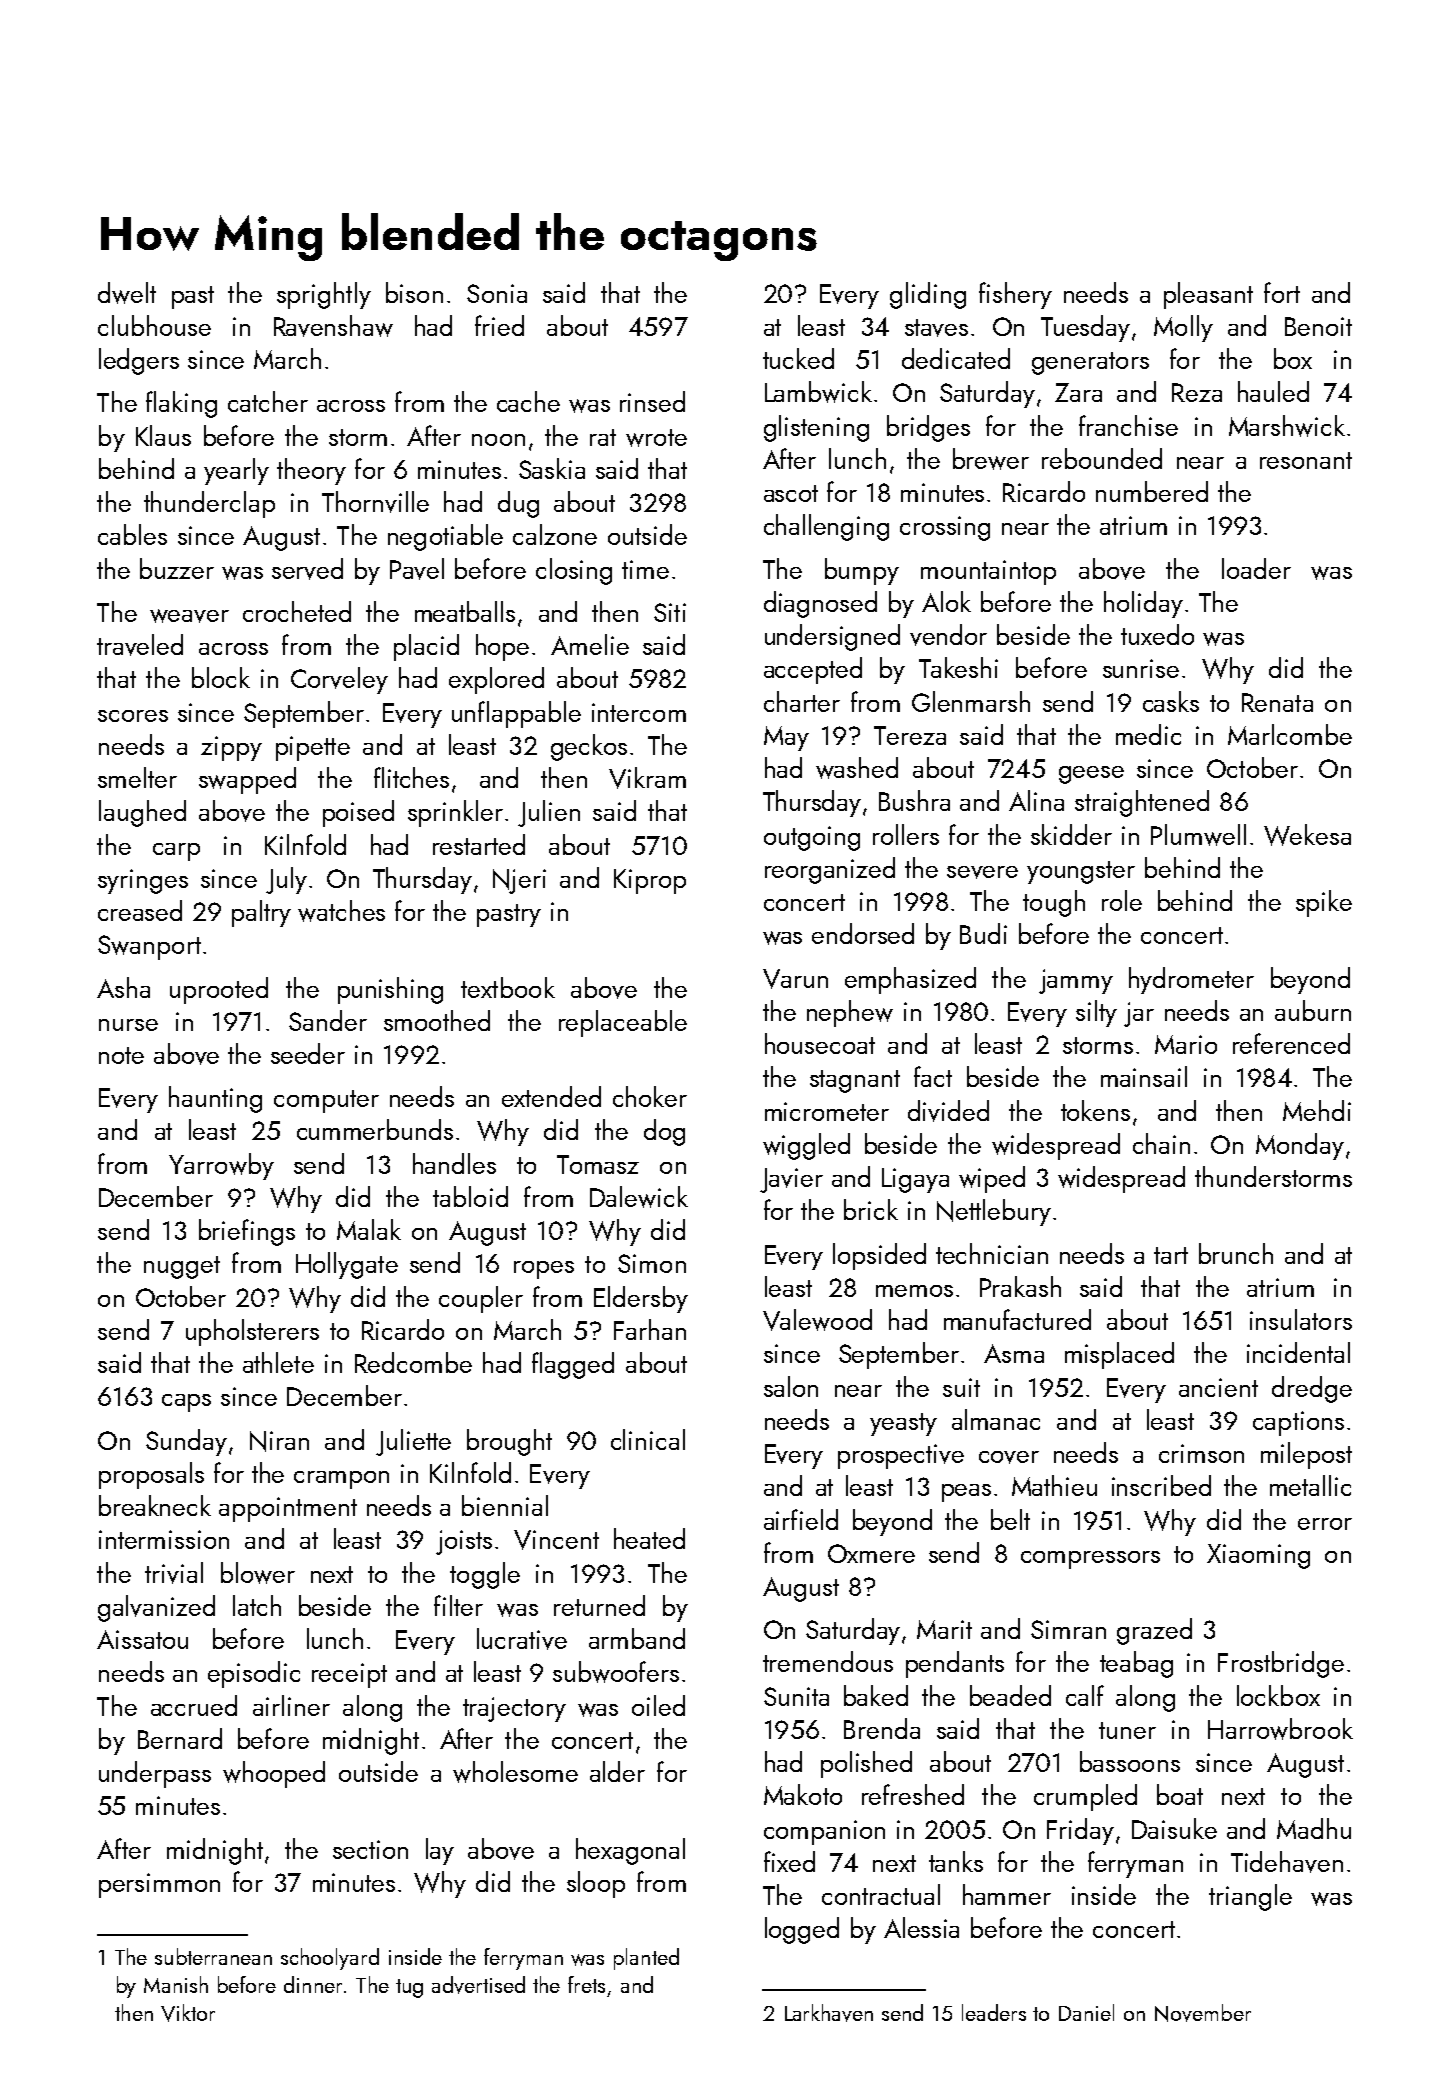  Describe the element at coordinates (155, 1774) in the image. I see `underpass` at that location.
